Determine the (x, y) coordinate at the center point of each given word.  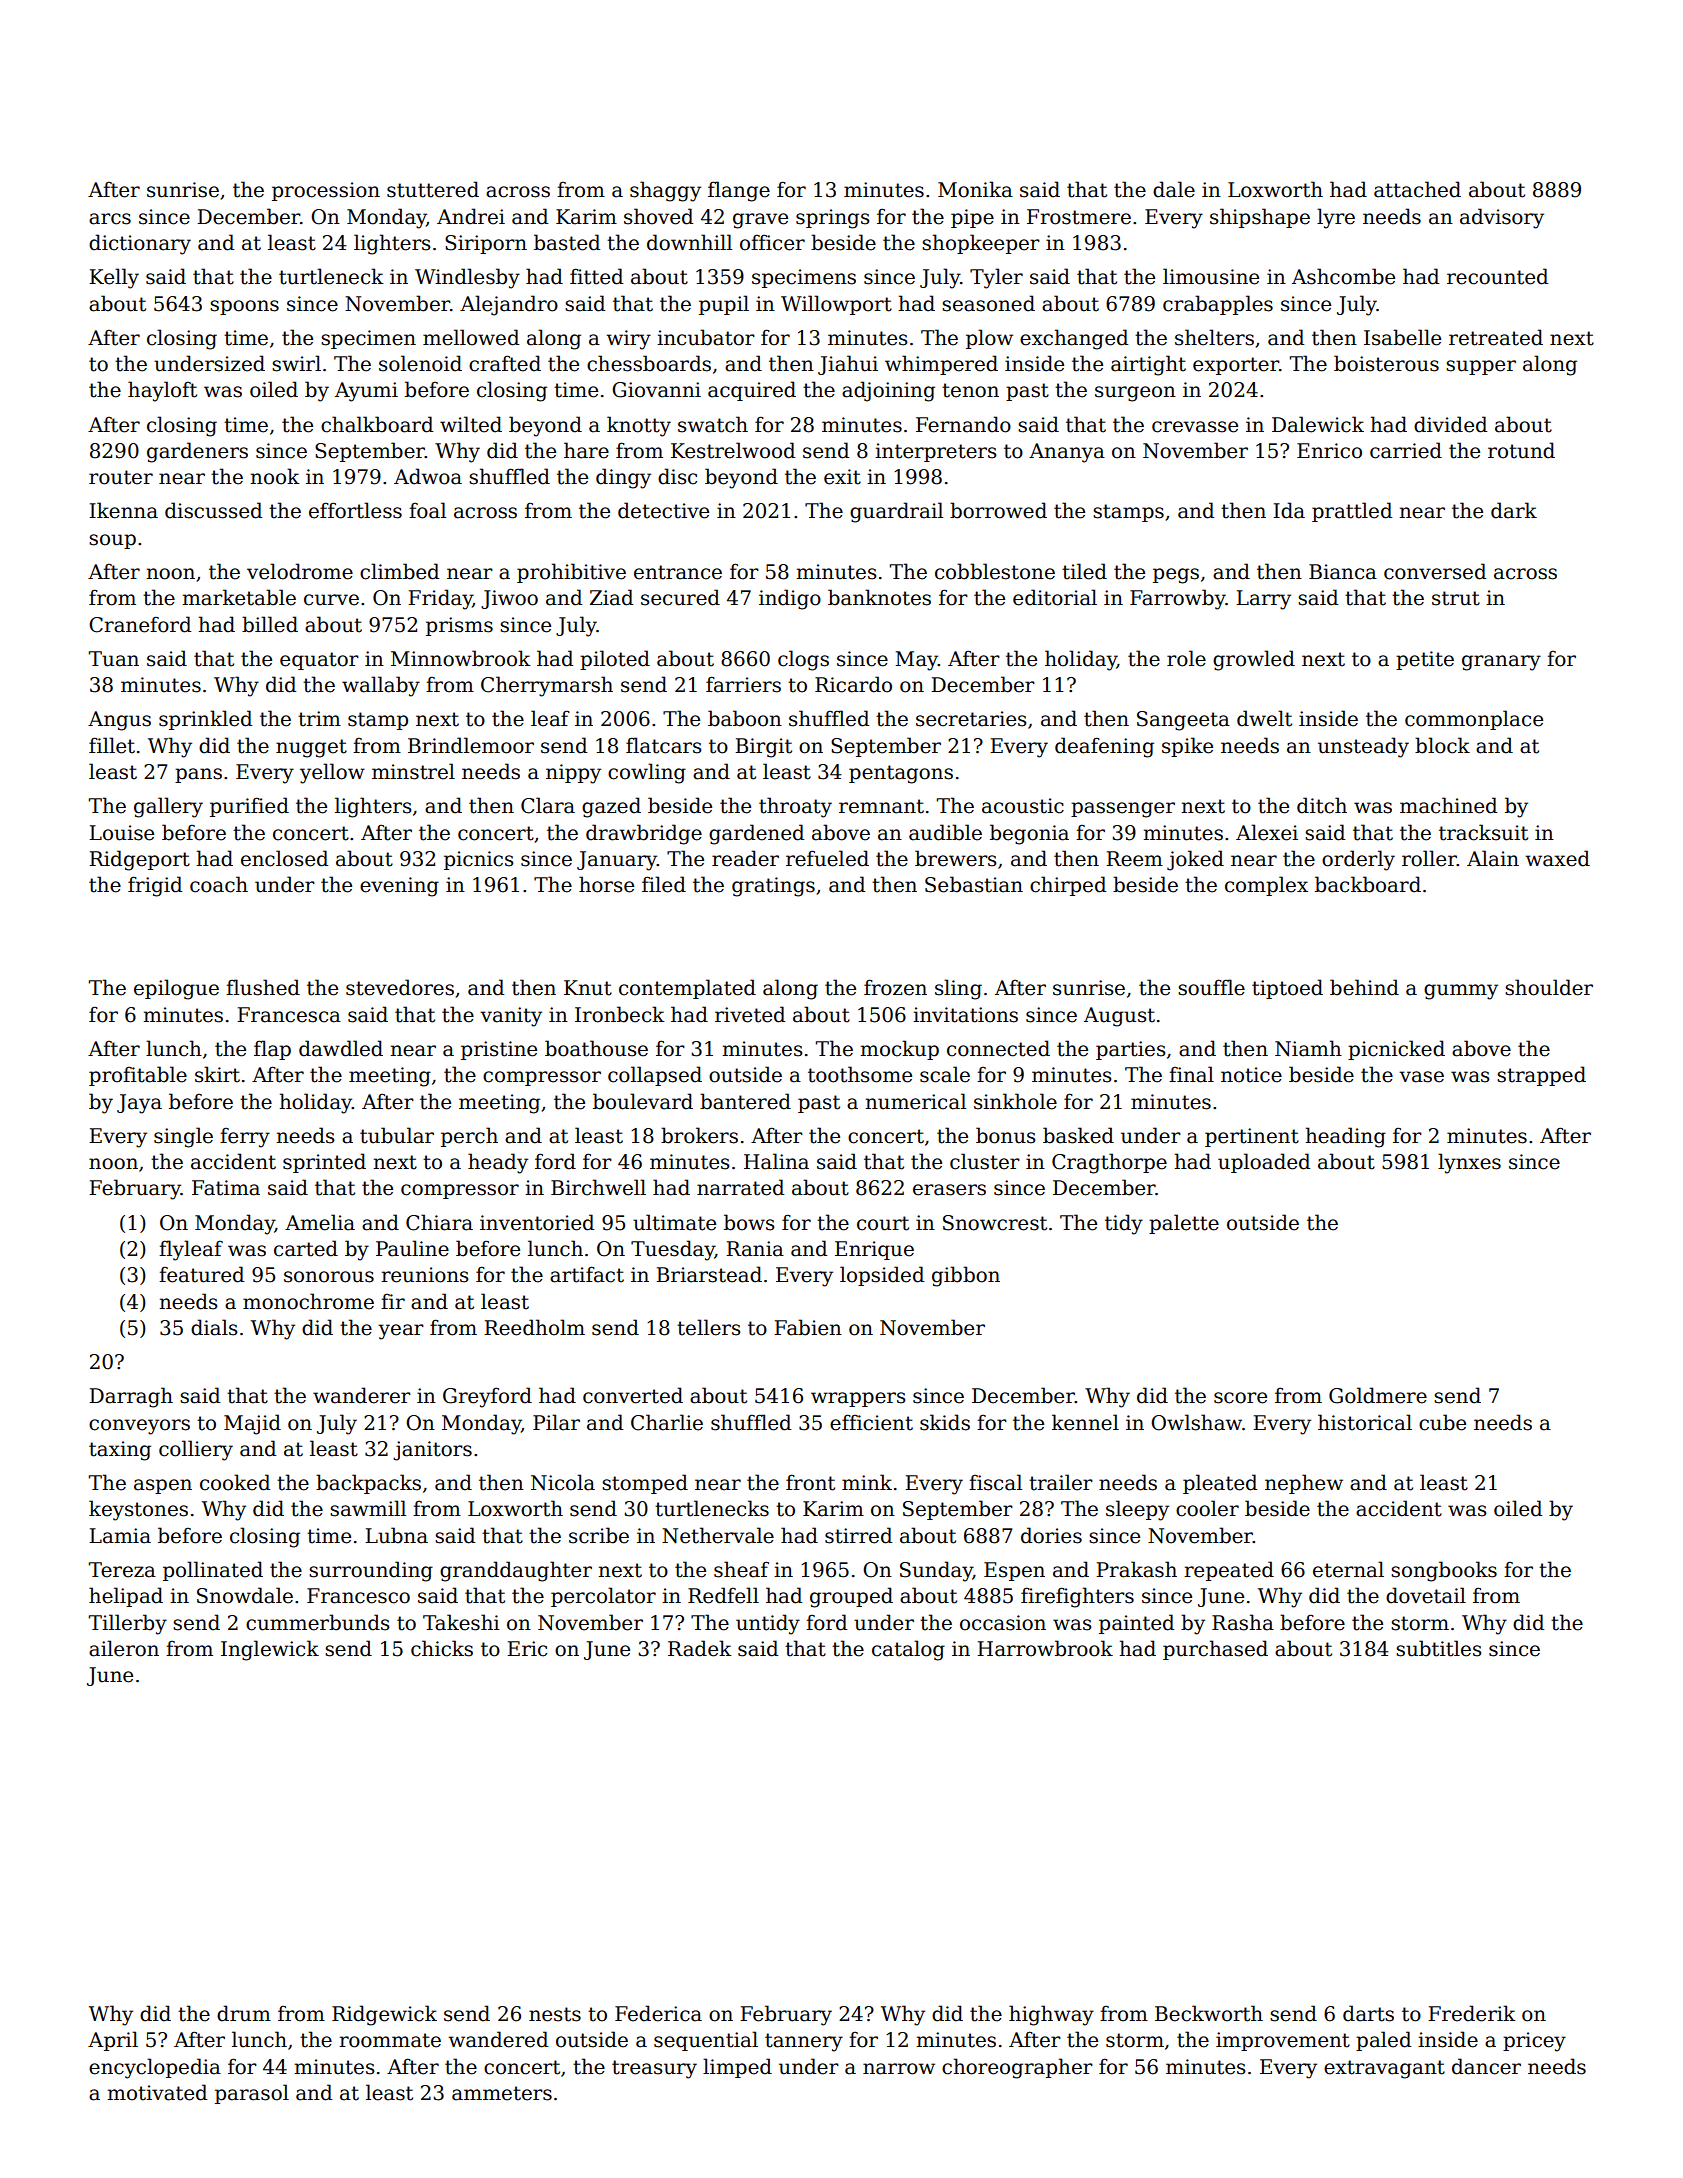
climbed (399, 571)
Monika (975, 189)
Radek (700, 1648)
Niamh (1308, 1048)
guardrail (896, 512)
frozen (895, 987)
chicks (442, 1648)
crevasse (1195, 427)
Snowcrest (995, 1223)
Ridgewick (384, 2015)
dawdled (341, 1048)
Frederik (1472, 2013)
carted (306, 1248)
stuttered (433, 189)
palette (1184, 1224)
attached (1417, 189)
